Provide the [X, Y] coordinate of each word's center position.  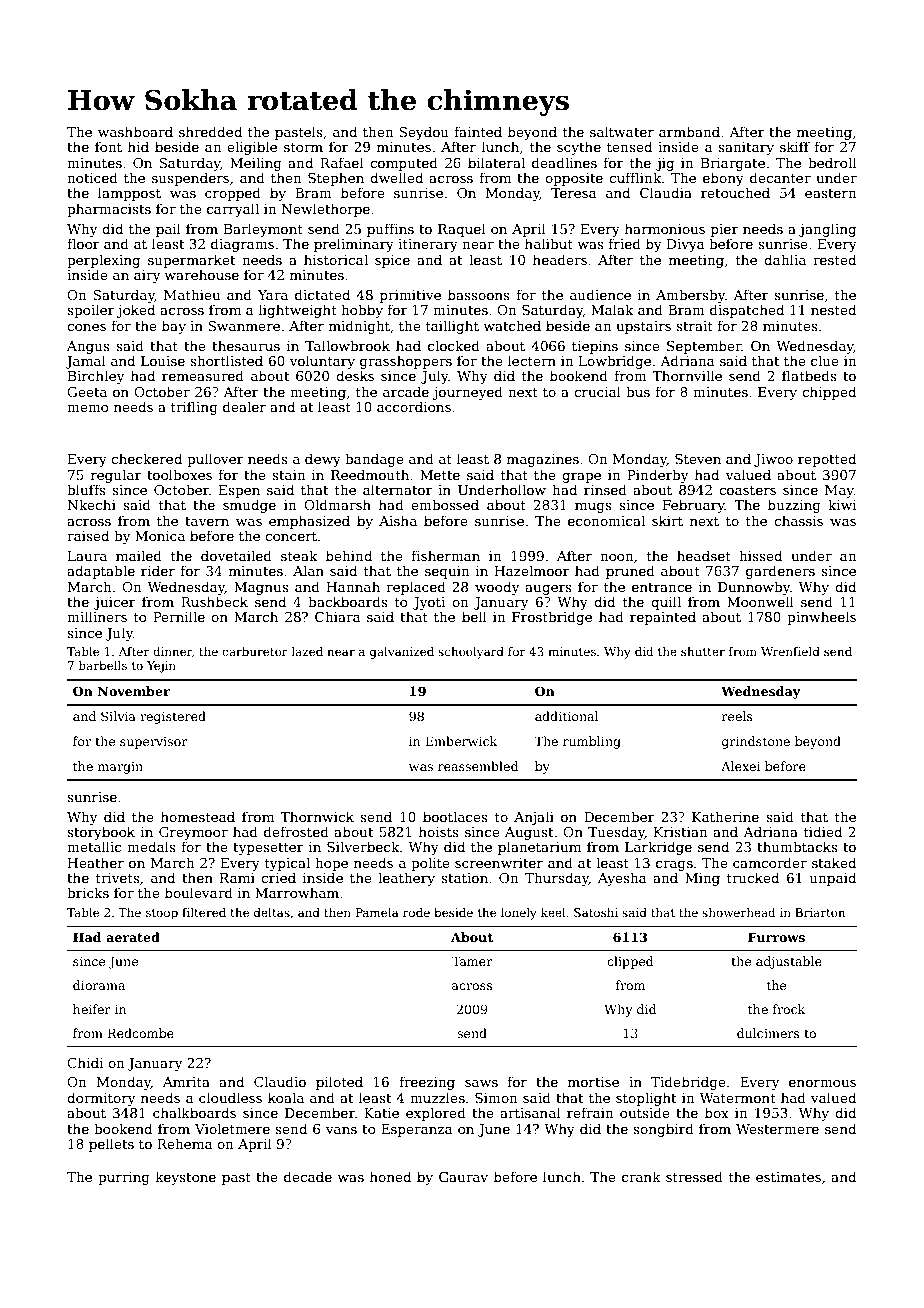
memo [87, 408]
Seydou [424, 133]
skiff [795, 146]
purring [124, 1178]
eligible [252, 148]
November [134, 691]
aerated [133, 937]
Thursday [557, 879]
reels [737, 716]
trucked [753, 877]
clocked [454, 345]
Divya [686, 245]
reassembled [478, 766]
